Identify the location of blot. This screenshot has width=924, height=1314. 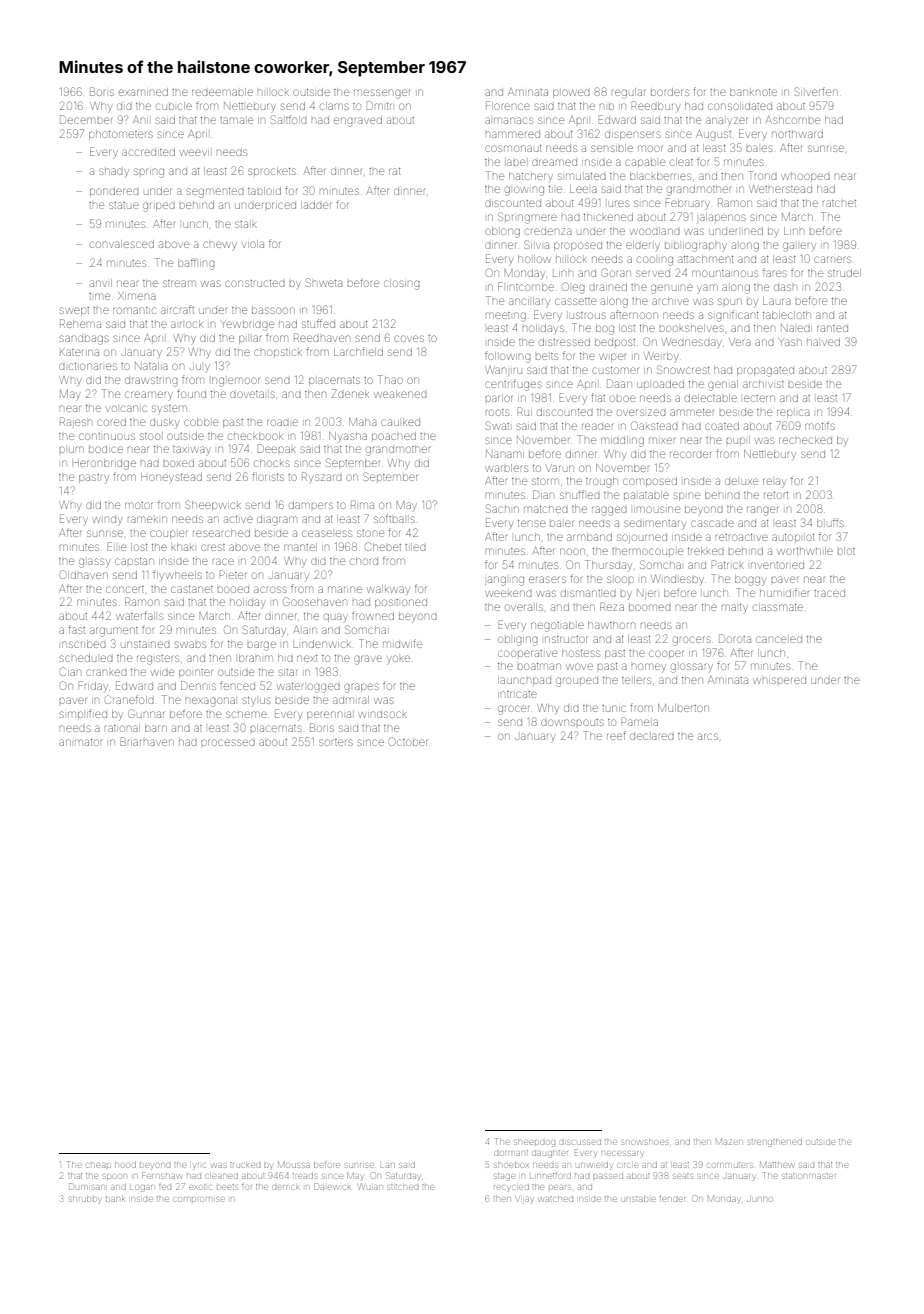
(846, 551).
